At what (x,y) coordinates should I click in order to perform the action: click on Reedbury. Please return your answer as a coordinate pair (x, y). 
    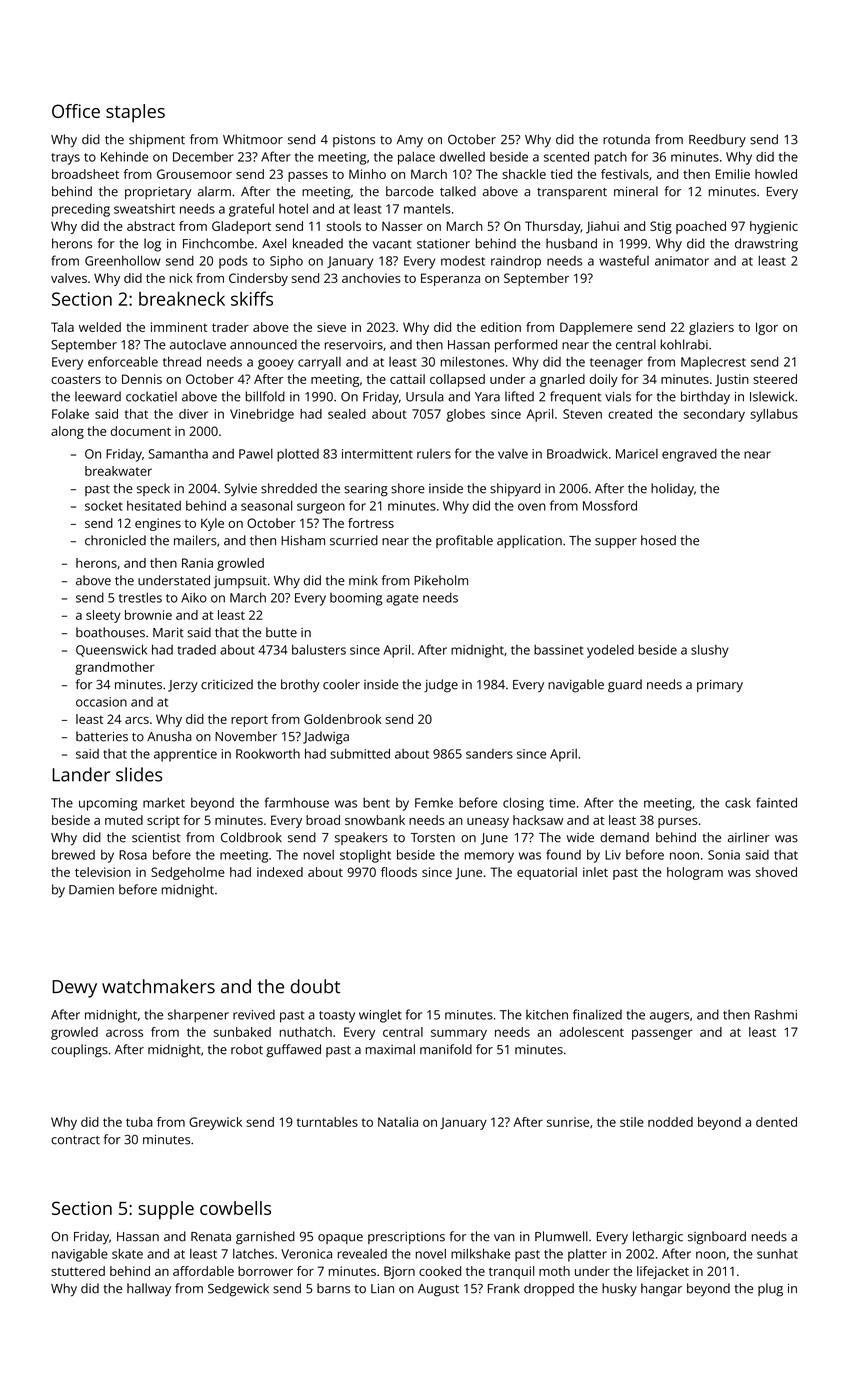
    Looking at the image, I should click on (717, 141).
